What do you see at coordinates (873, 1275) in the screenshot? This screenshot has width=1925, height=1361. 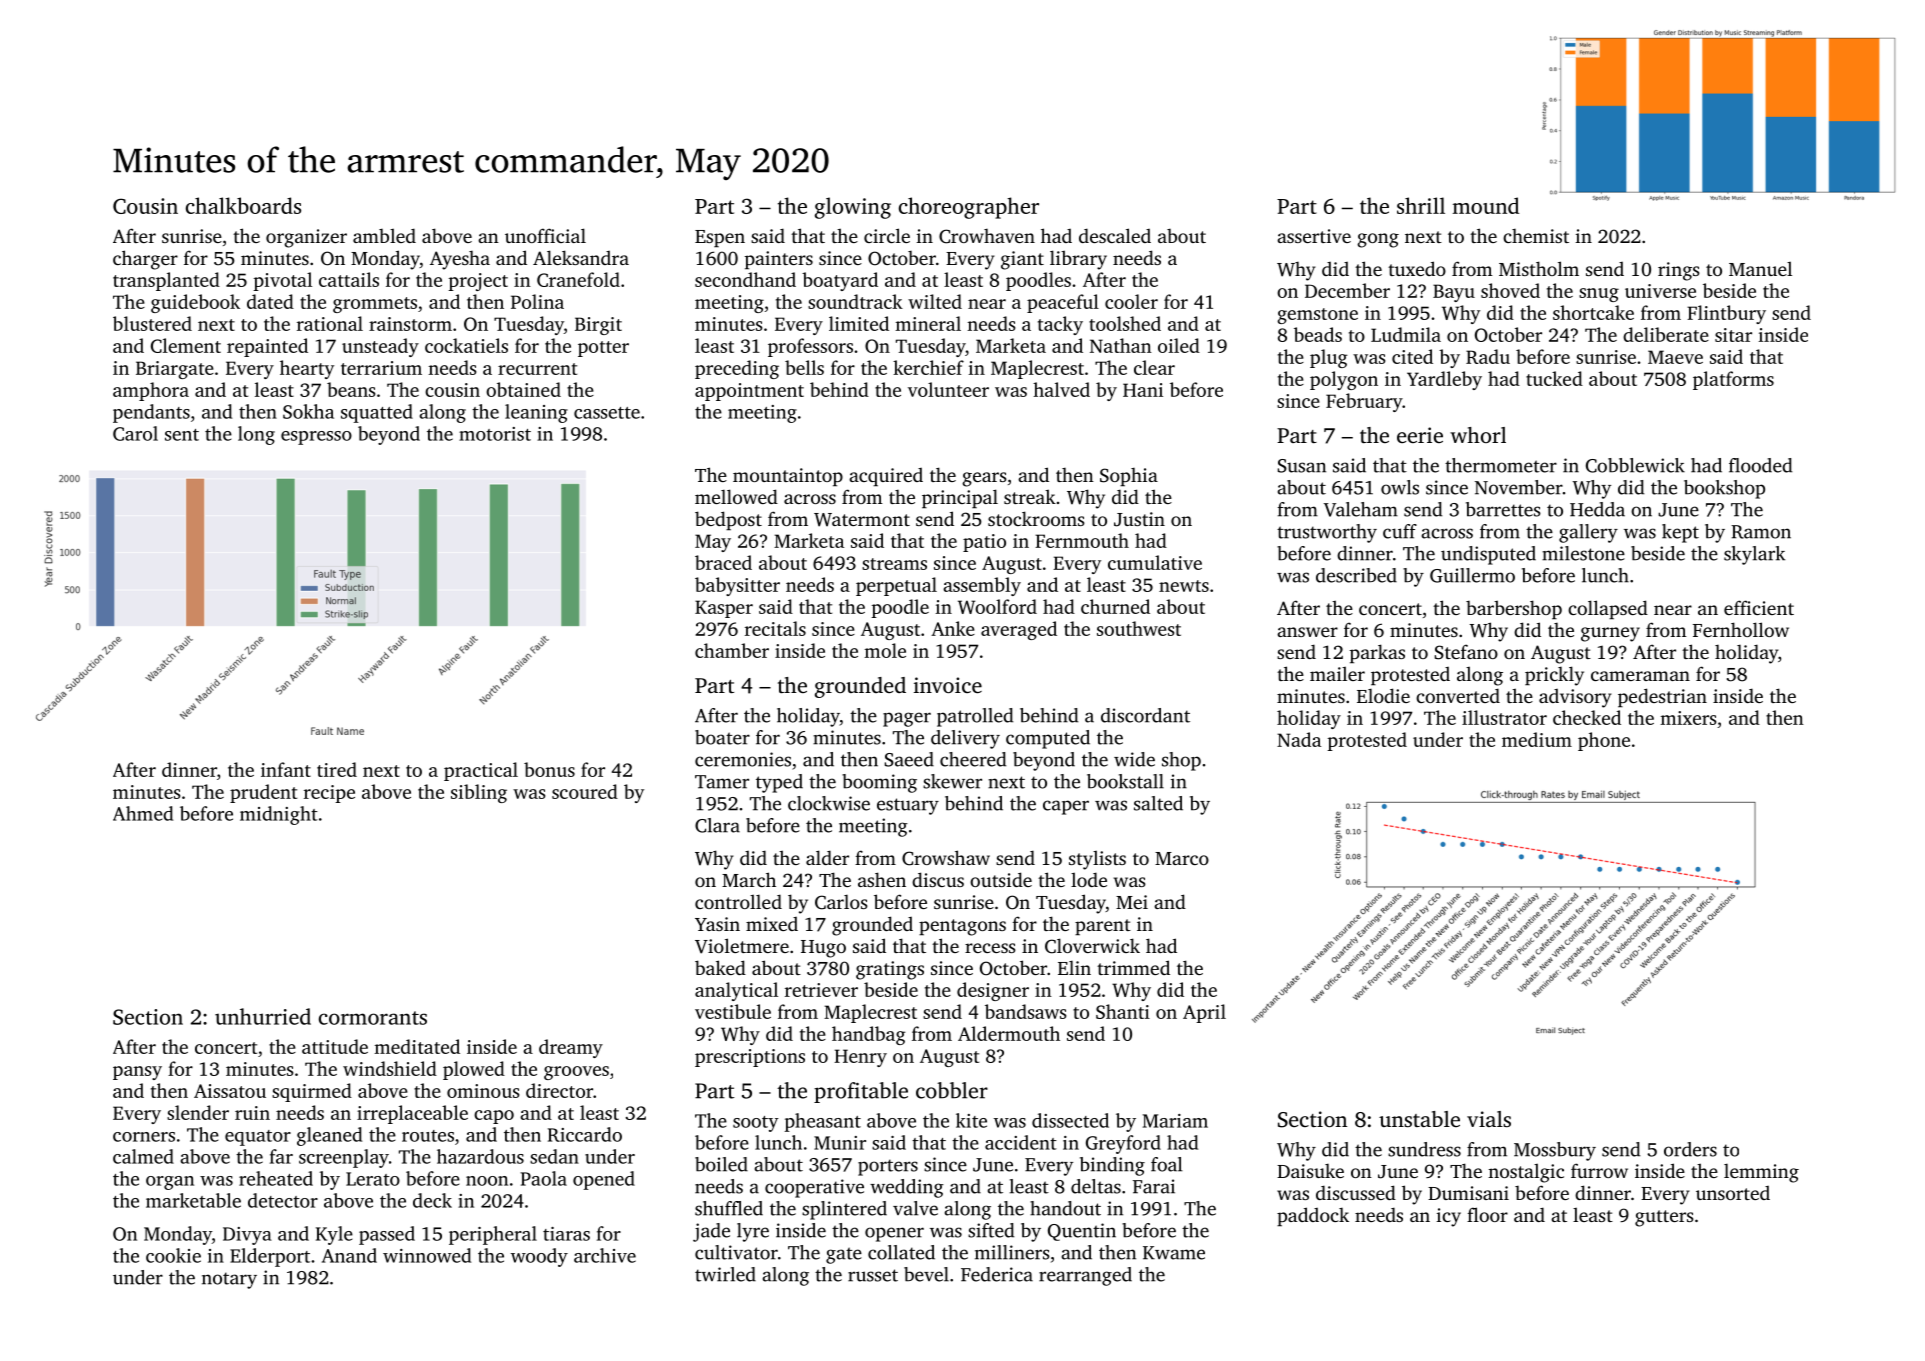 I see `russet` at bounding box center [873, 1275].
